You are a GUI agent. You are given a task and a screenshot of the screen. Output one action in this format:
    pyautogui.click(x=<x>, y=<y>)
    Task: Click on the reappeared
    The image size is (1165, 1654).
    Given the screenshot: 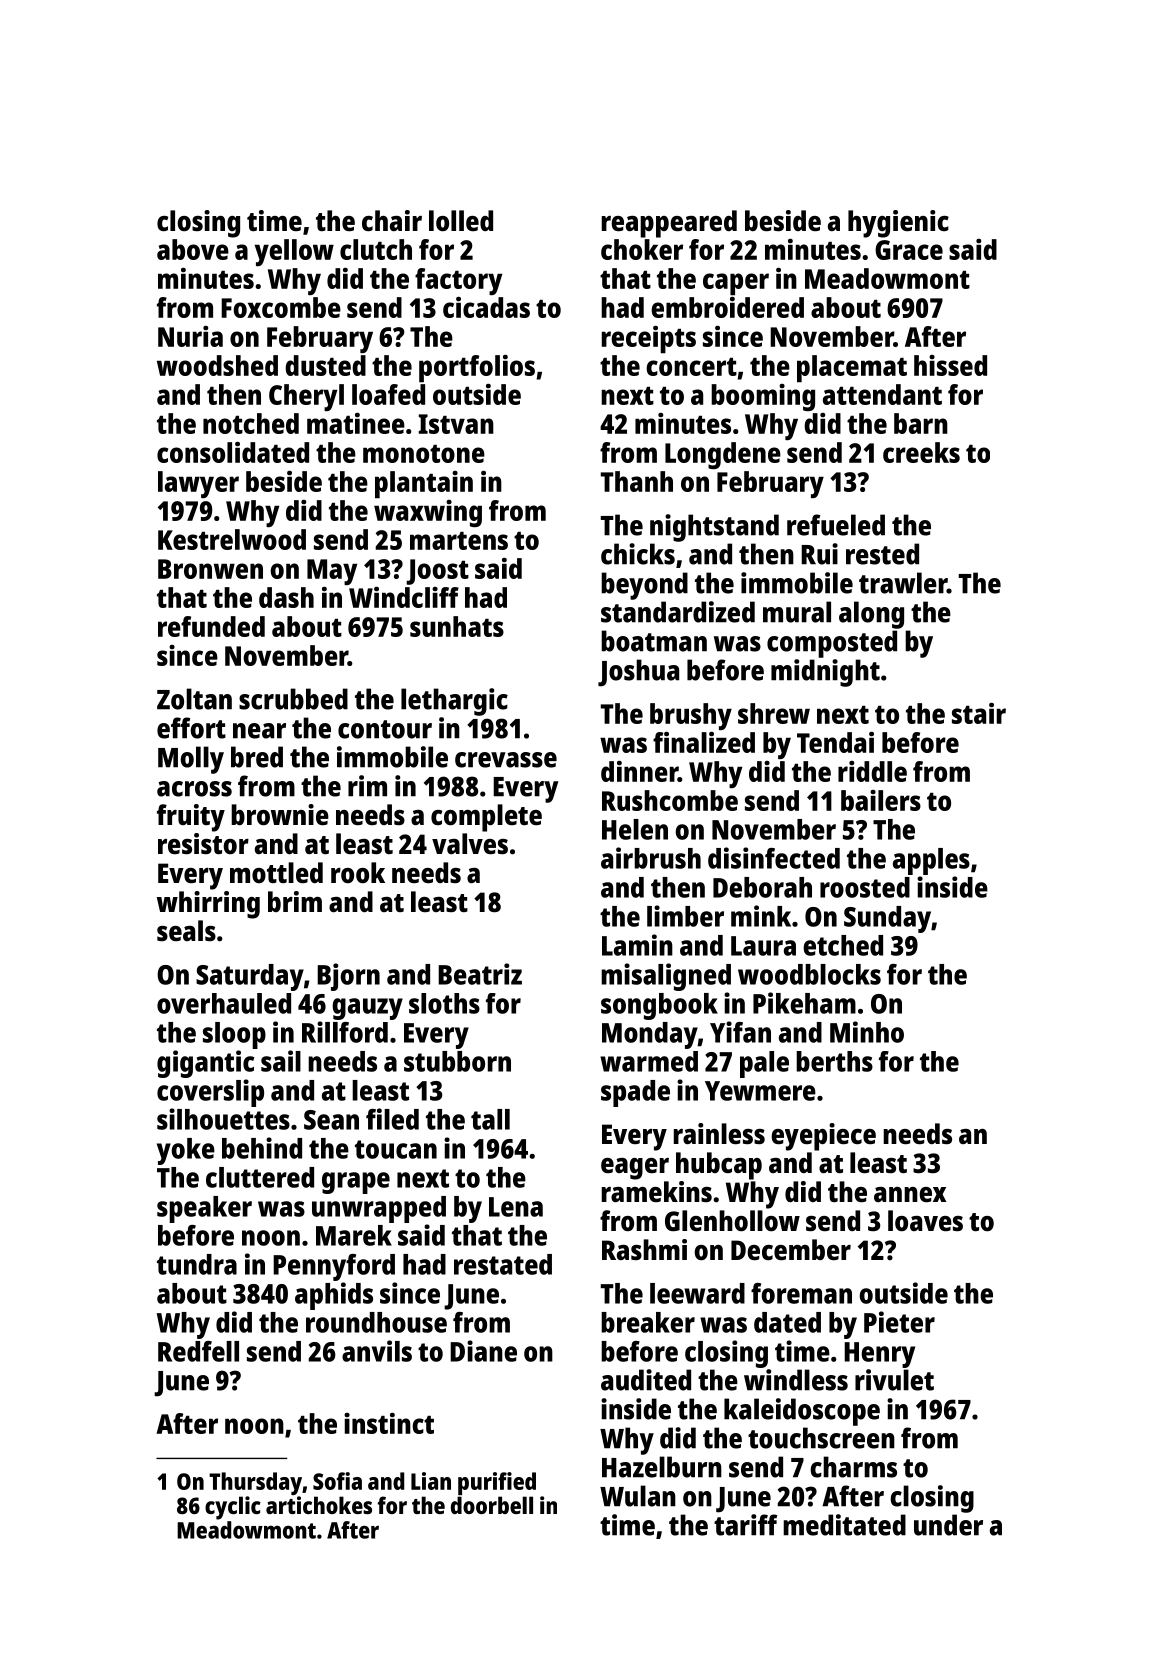 What is the action you would take?
    pyautogui.click(x=669, y=224)
